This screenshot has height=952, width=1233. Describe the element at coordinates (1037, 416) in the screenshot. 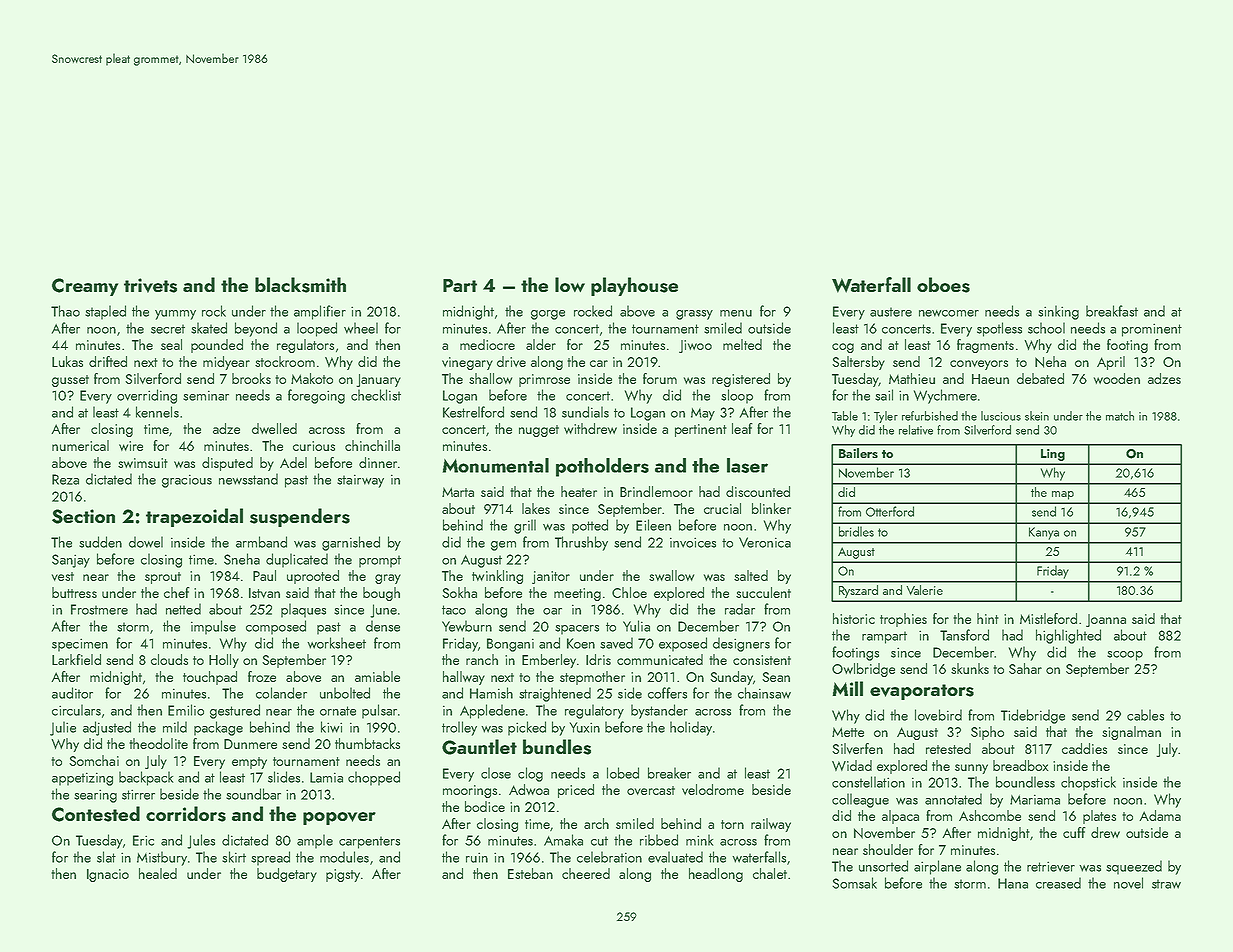

I see `skein` at that location.
